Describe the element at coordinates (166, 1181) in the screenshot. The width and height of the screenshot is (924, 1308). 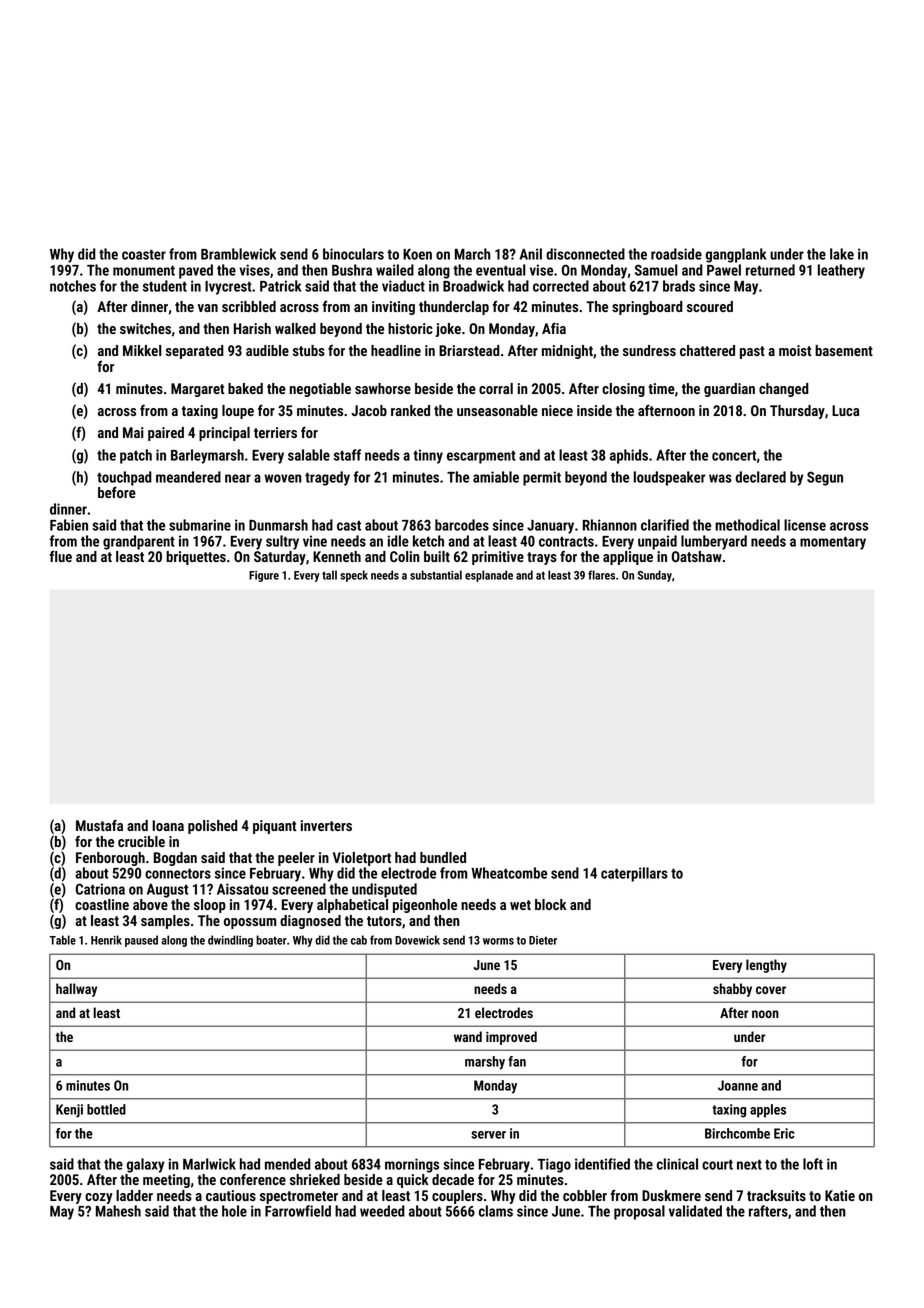
I see `meeting` at that location.
